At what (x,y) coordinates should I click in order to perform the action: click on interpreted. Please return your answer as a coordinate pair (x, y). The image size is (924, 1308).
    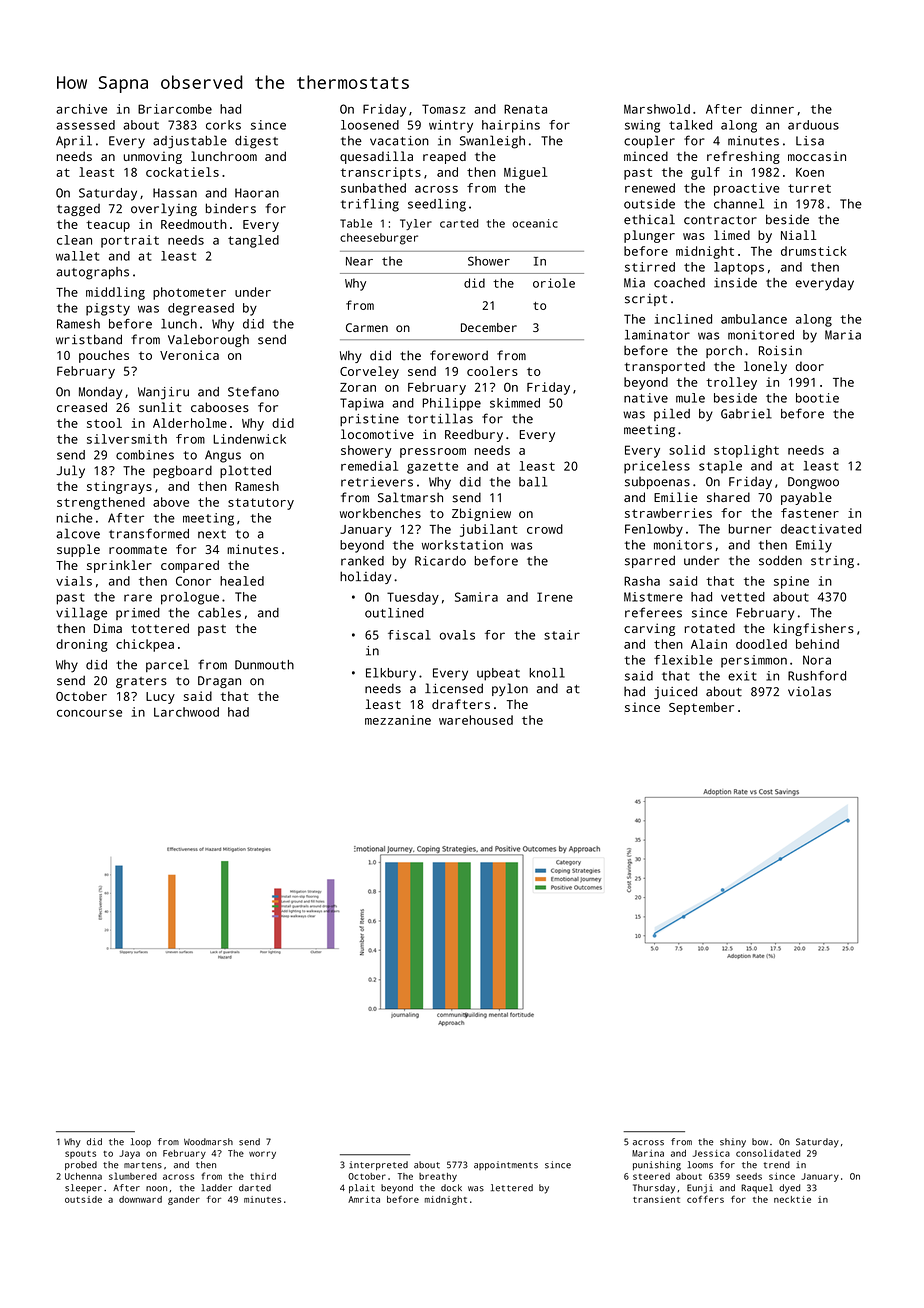
    Looking at the image, I should click on (378, 1165).
